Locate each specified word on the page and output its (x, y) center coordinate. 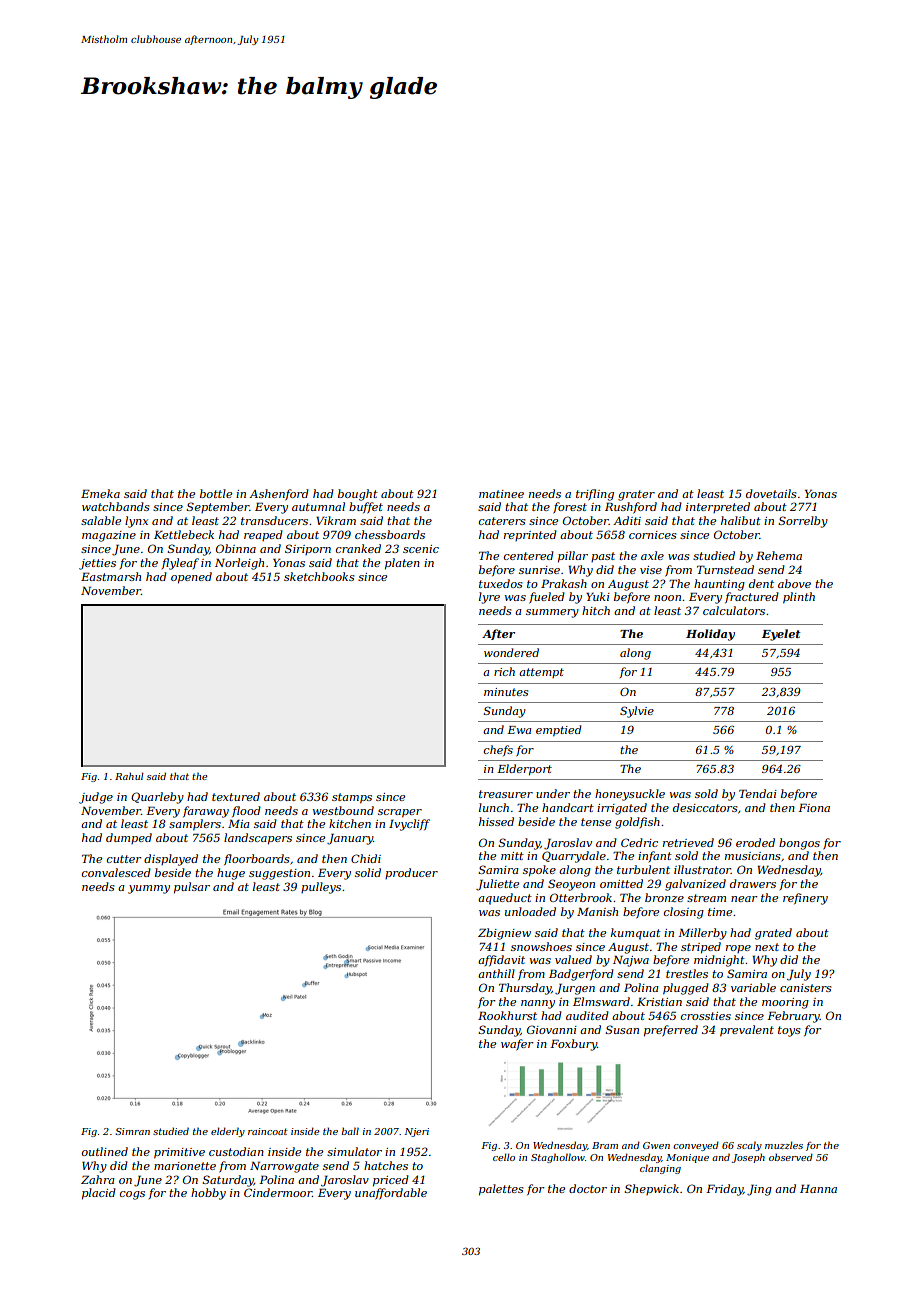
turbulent (643, 869)
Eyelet (781, 635)
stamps (352, 798)
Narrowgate (284, 1167)
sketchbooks (319, 576)
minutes (506, 692)
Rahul (129, 776)
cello (504, 1157)
